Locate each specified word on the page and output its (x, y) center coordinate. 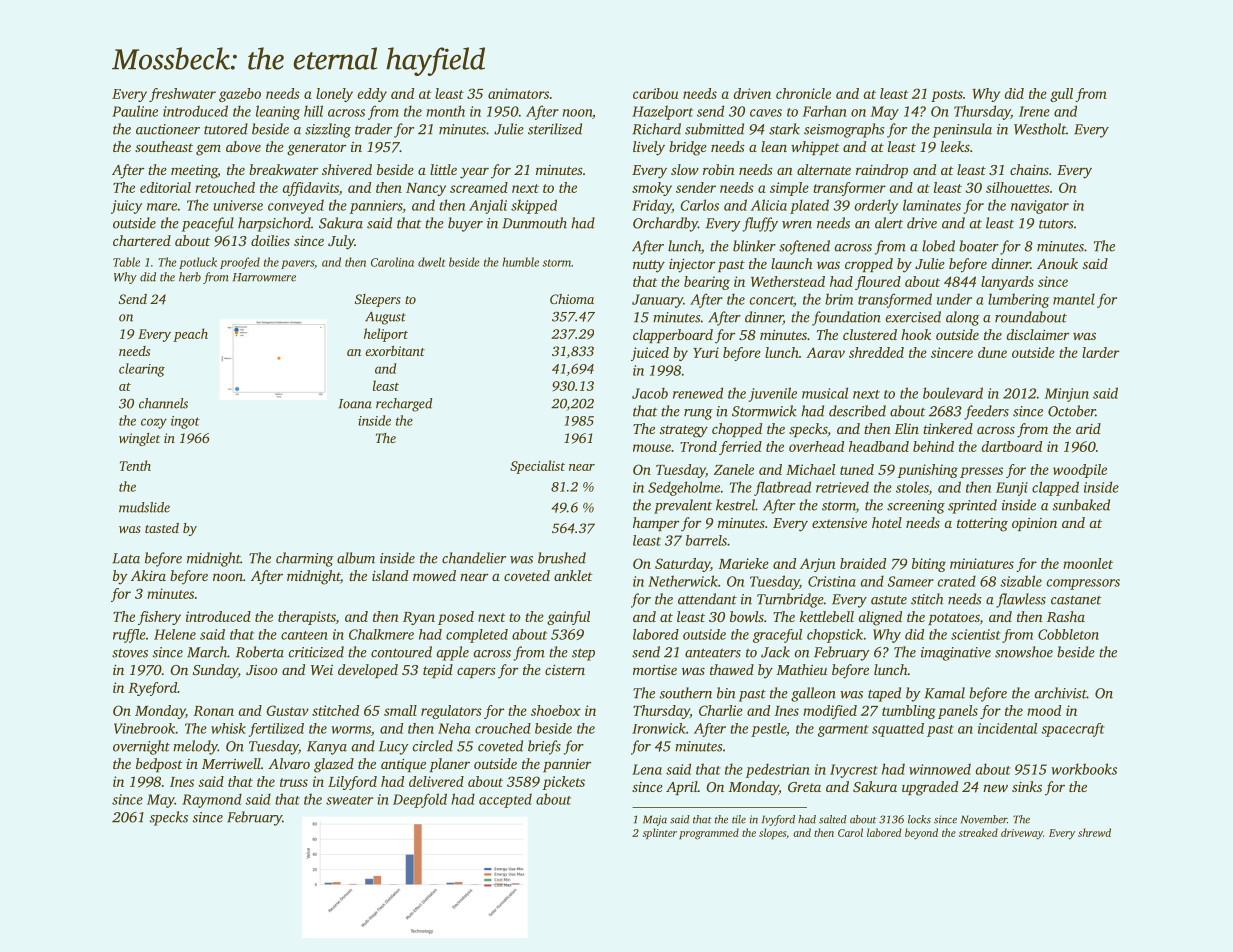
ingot (185, 422)
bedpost (159, 765)
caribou (655, 93)
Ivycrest (854, 771)
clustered (870, 334)
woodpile (1080, 471)
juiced (650, 354)
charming (305, 559)
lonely (334, 95)
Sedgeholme (684, 488)
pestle (768, 730)
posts (947, 96)
